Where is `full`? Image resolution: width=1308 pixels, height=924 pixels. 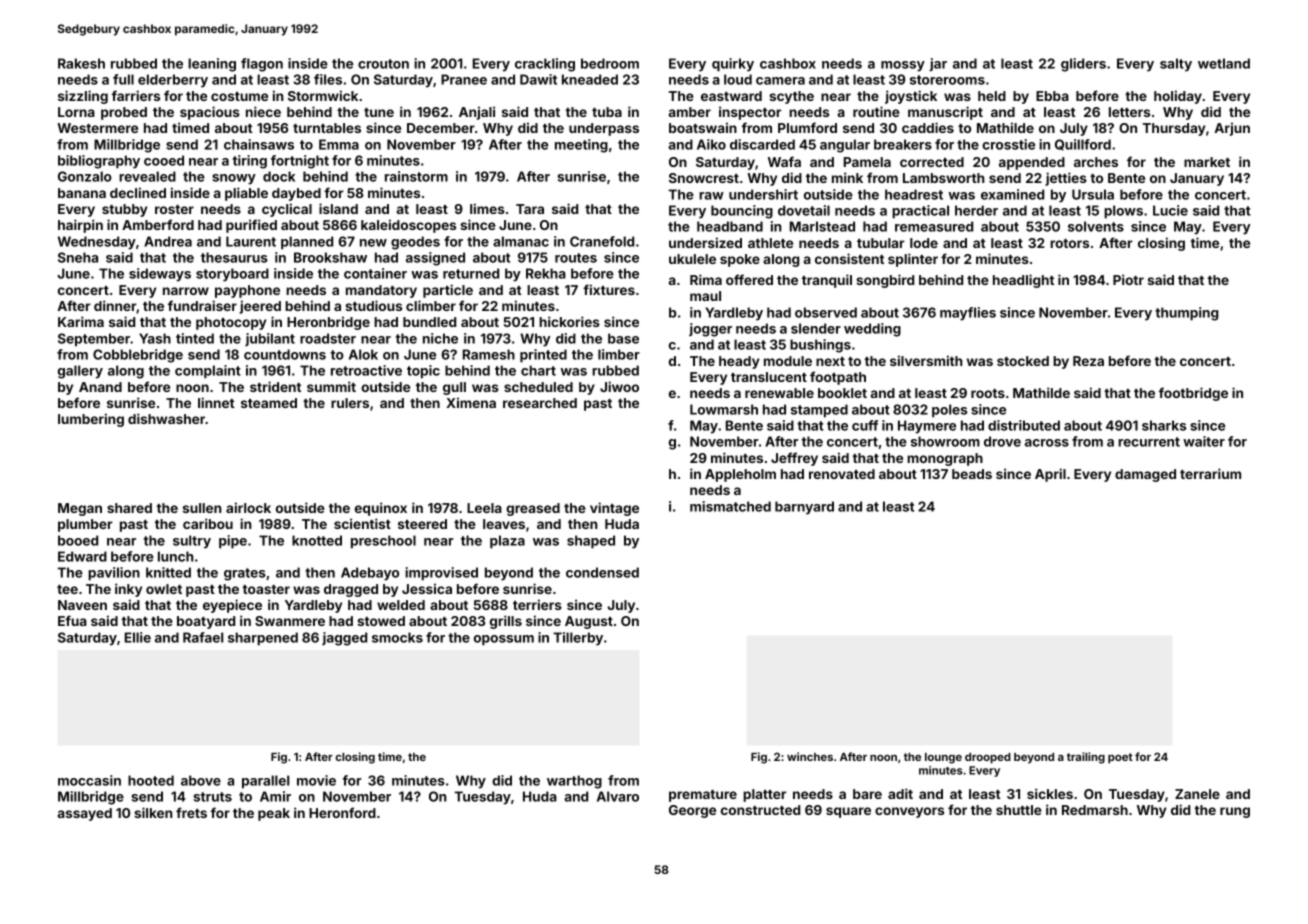 full is located at coordinates (123, 79).
